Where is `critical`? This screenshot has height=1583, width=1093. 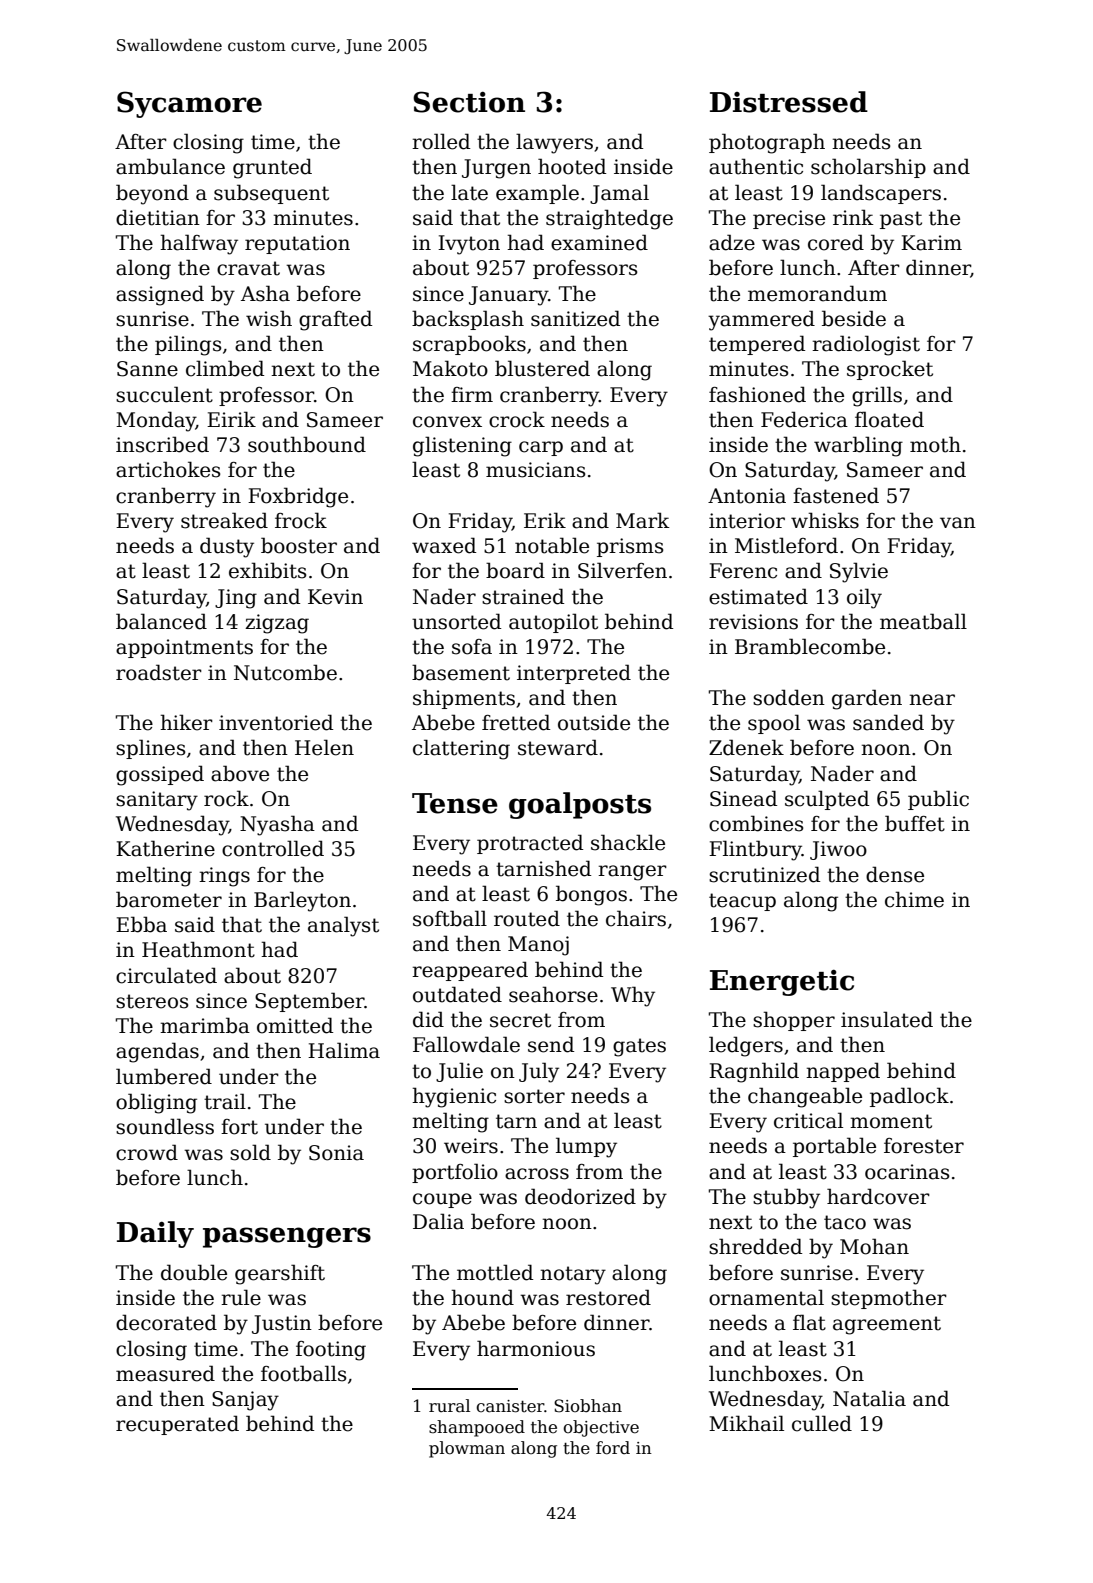 critical is located at coordinates (808, 1120).
